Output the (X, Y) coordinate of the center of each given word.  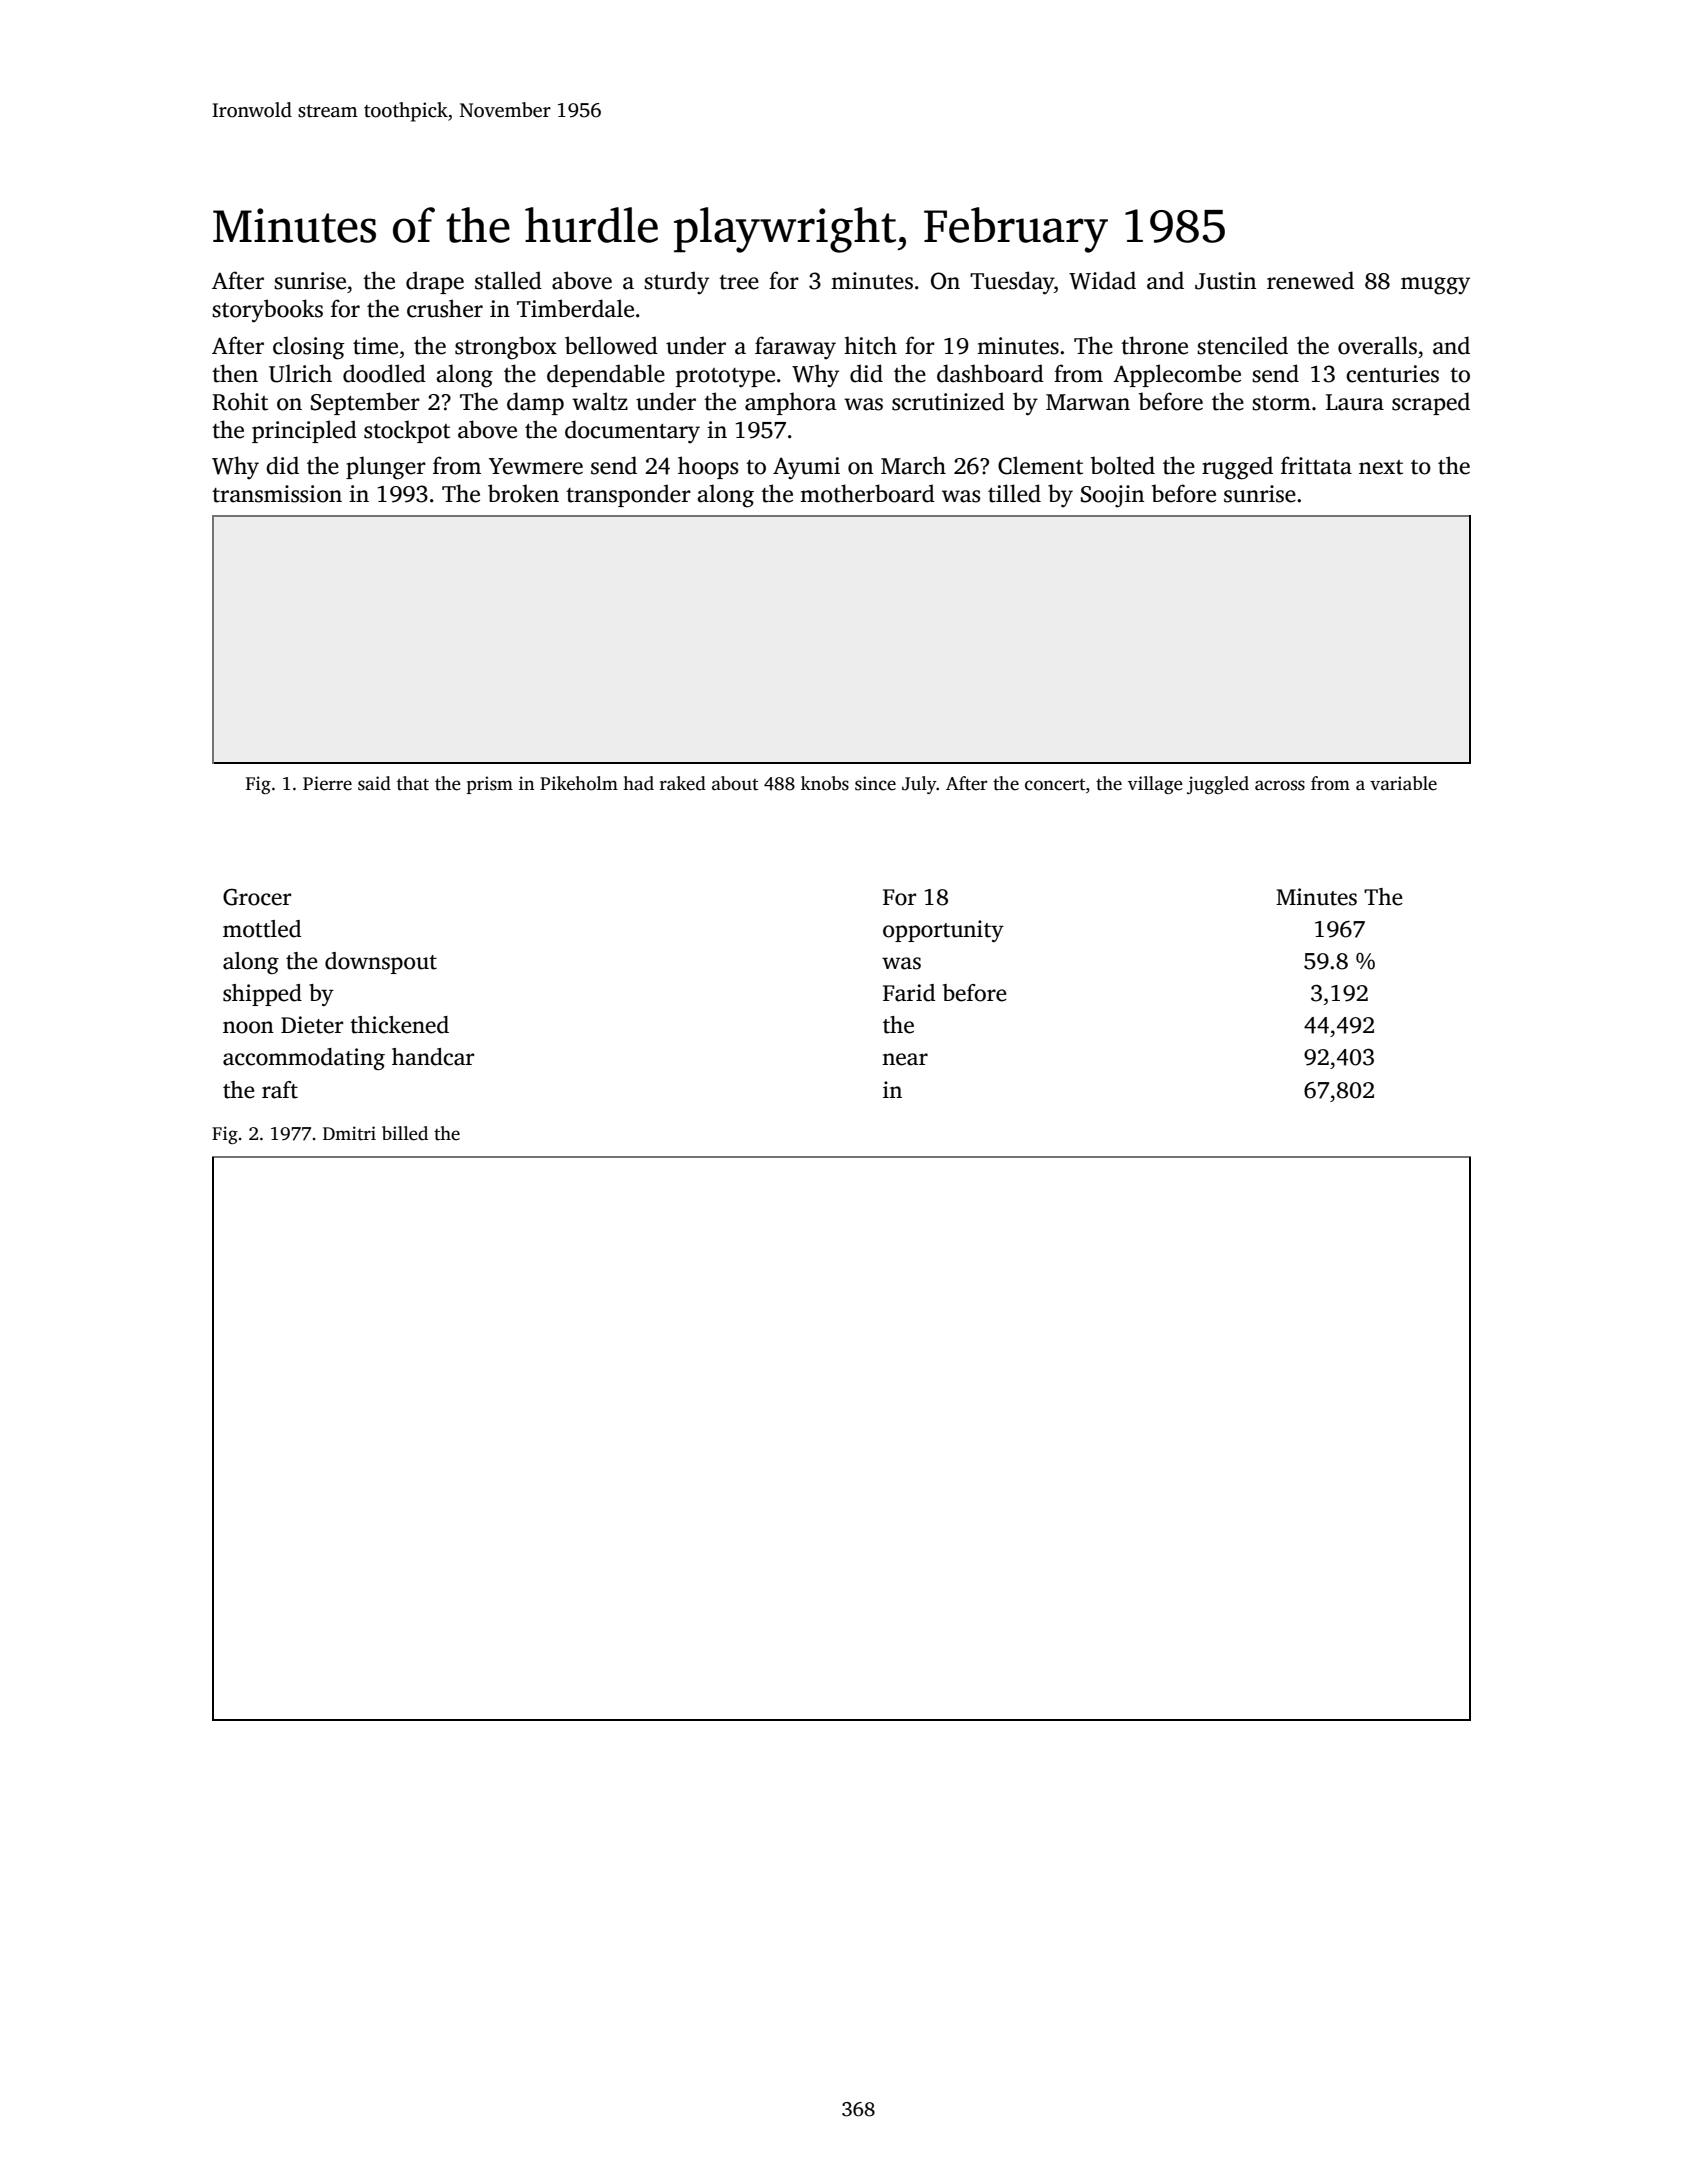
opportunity (943, 931)
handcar (433, 1057)
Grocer (257, 897)
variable (1403, 783)
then (235, 373)
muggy (1435, 286)
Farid (909, 993)
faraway (795, 347)
